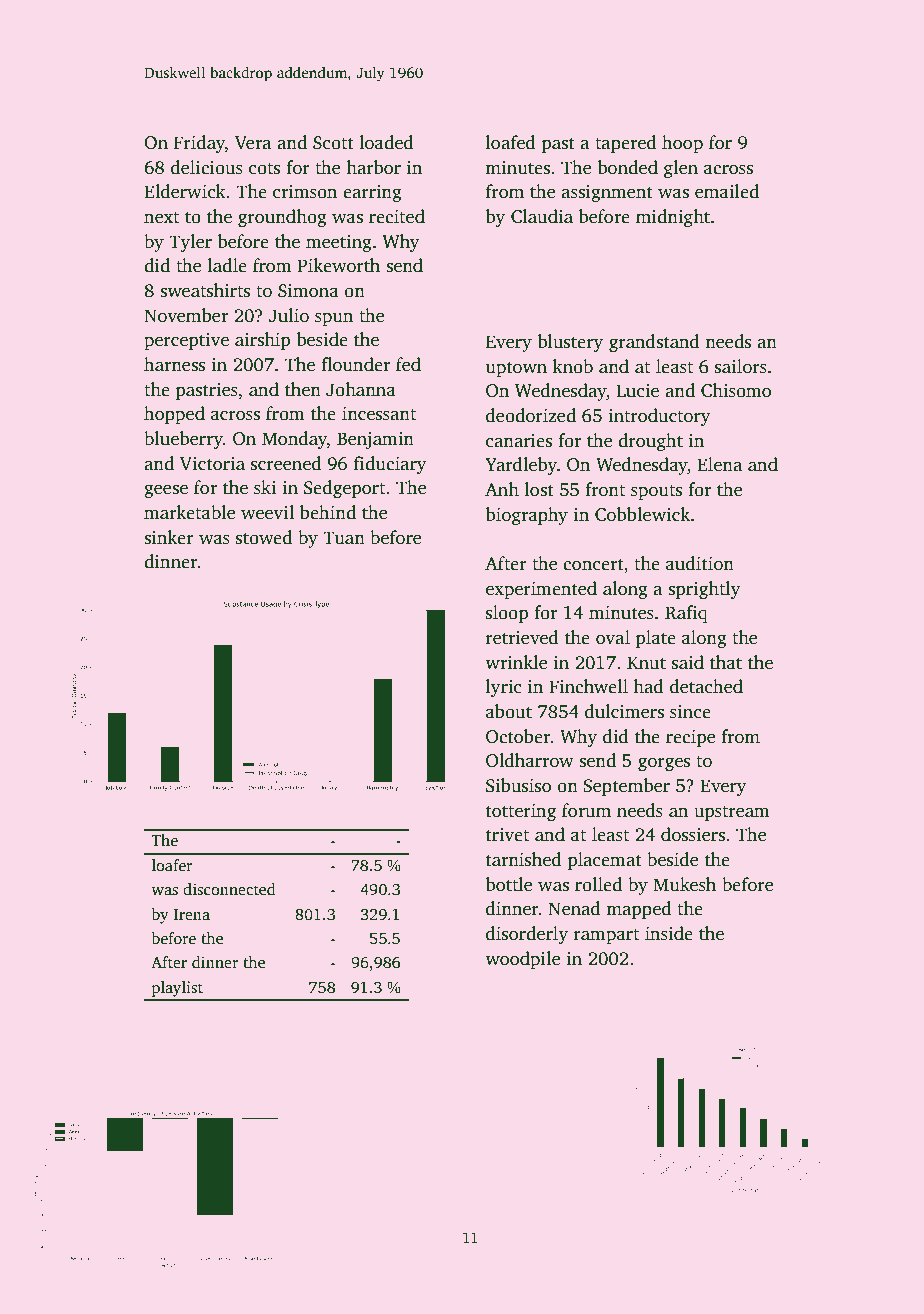 The width and height of the screenshot is (924, 1314). Describe the element at coordinates (390, 465) in the screenshot. I see `fiduciary` at that location.
